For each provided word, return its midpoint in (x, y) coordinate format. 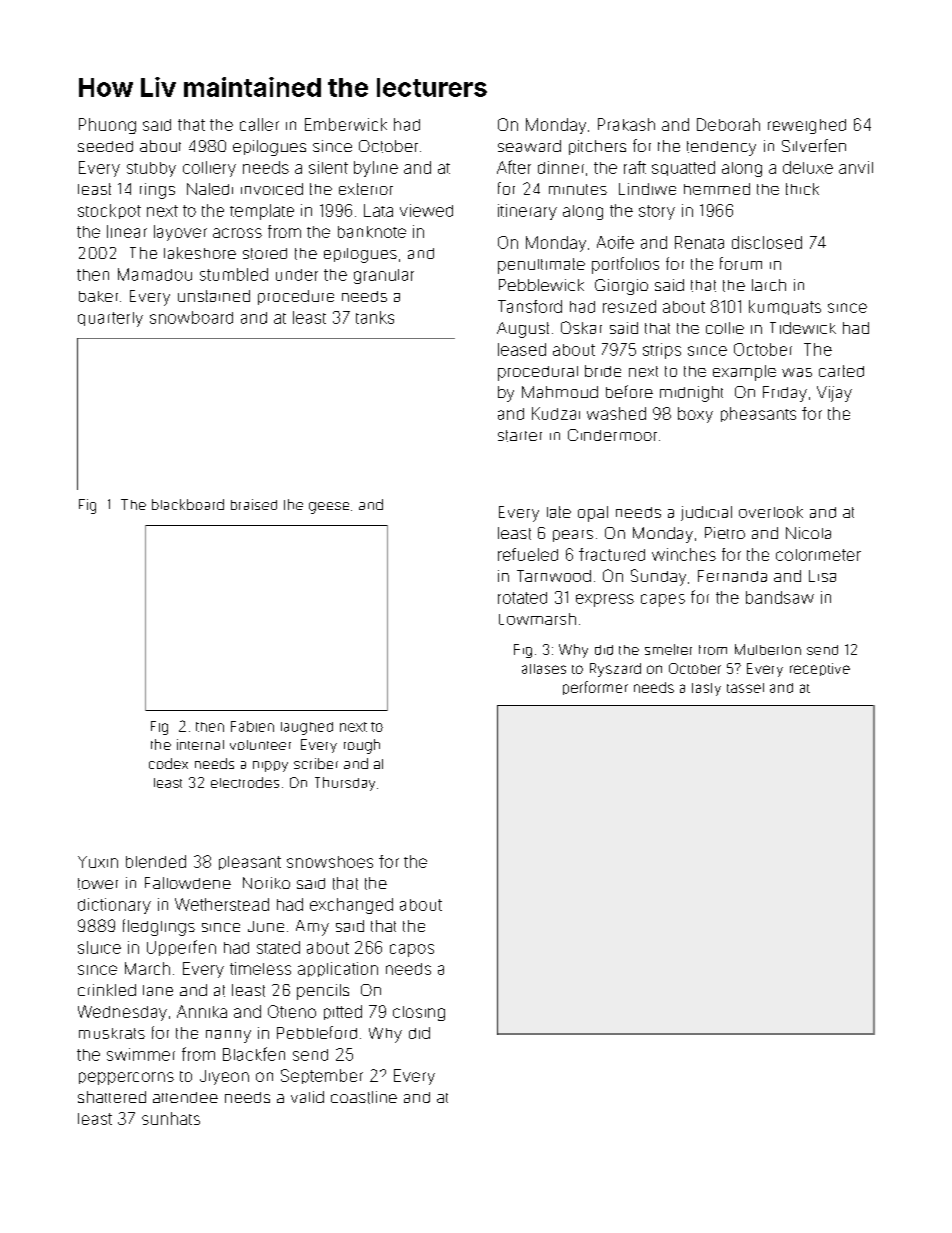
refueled (528, 554)
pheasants (758, 414)
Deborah (728, 124)
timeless (260, 968)
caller (259, 124)
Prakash (626, 124)
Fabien (252, 726)
